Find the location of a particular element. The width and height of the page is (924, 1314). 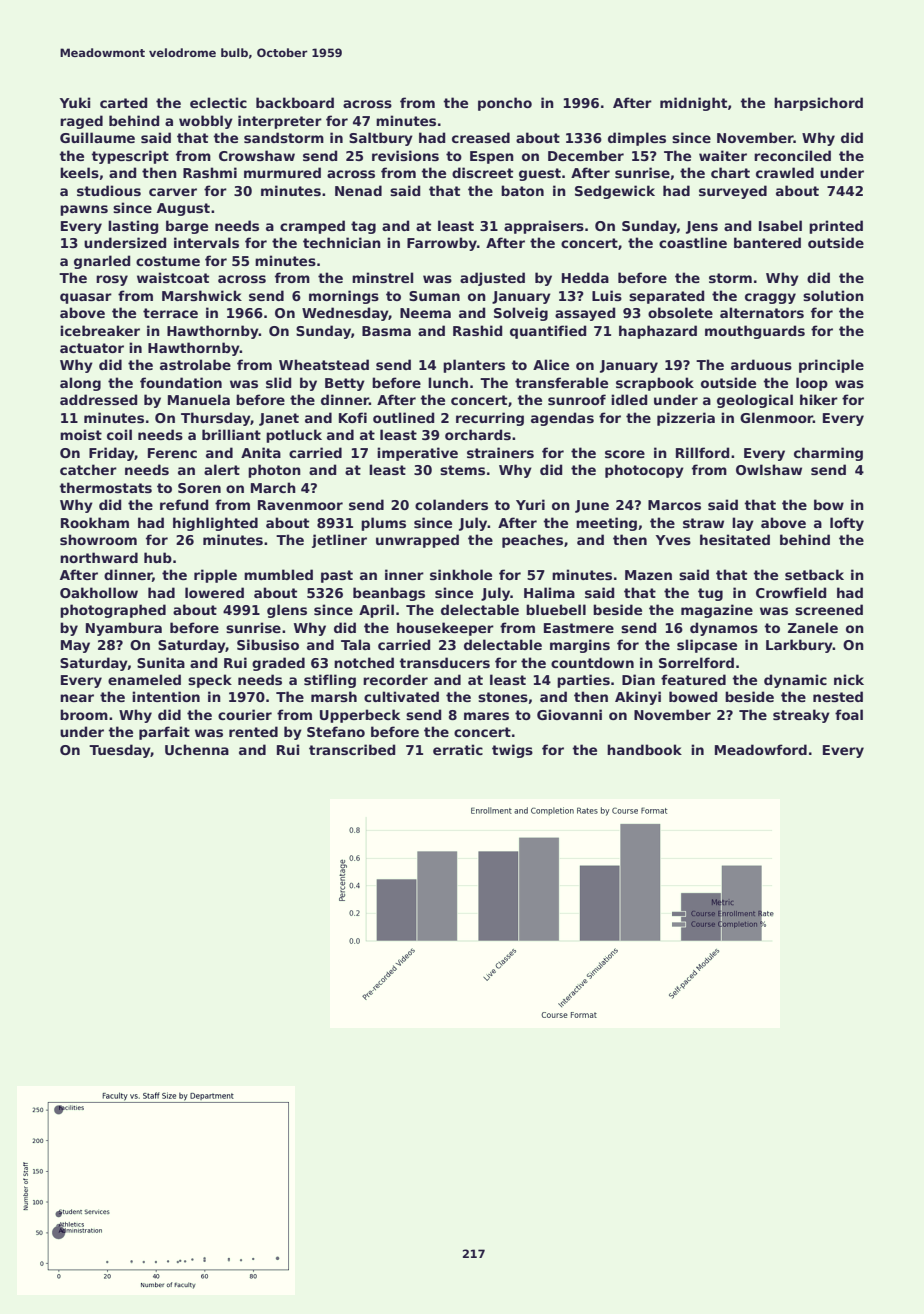

Farrowby is located at coordinates (442, 244).
